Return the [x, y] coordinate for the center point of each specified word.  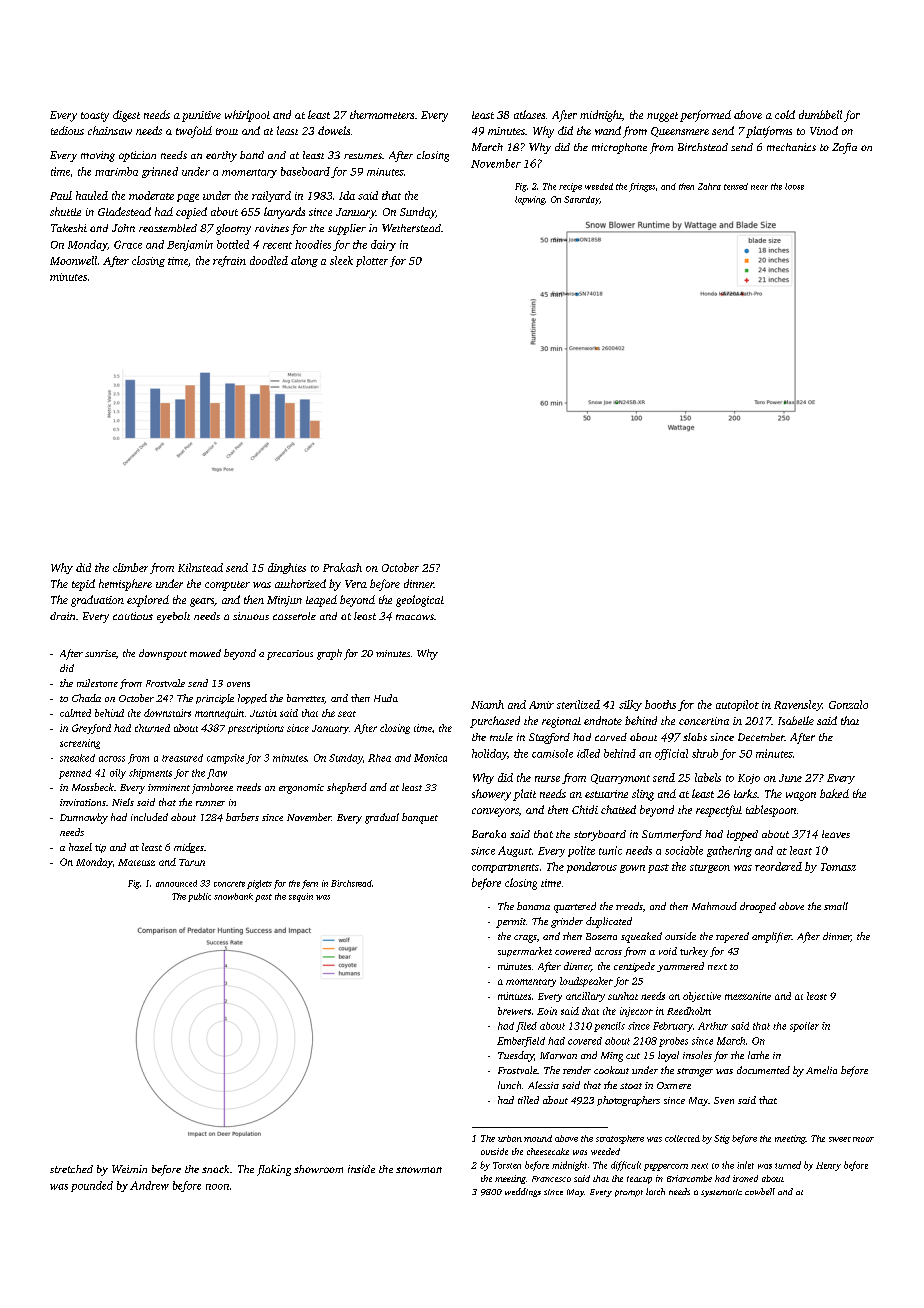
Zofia [844, 148]
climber [130, 567]
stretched [71, 1169]
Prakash [342, 567]
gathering [729, 851]
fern [310, 884]
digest [126, 116]
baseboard [305, 171]
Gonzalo [848, 704]
